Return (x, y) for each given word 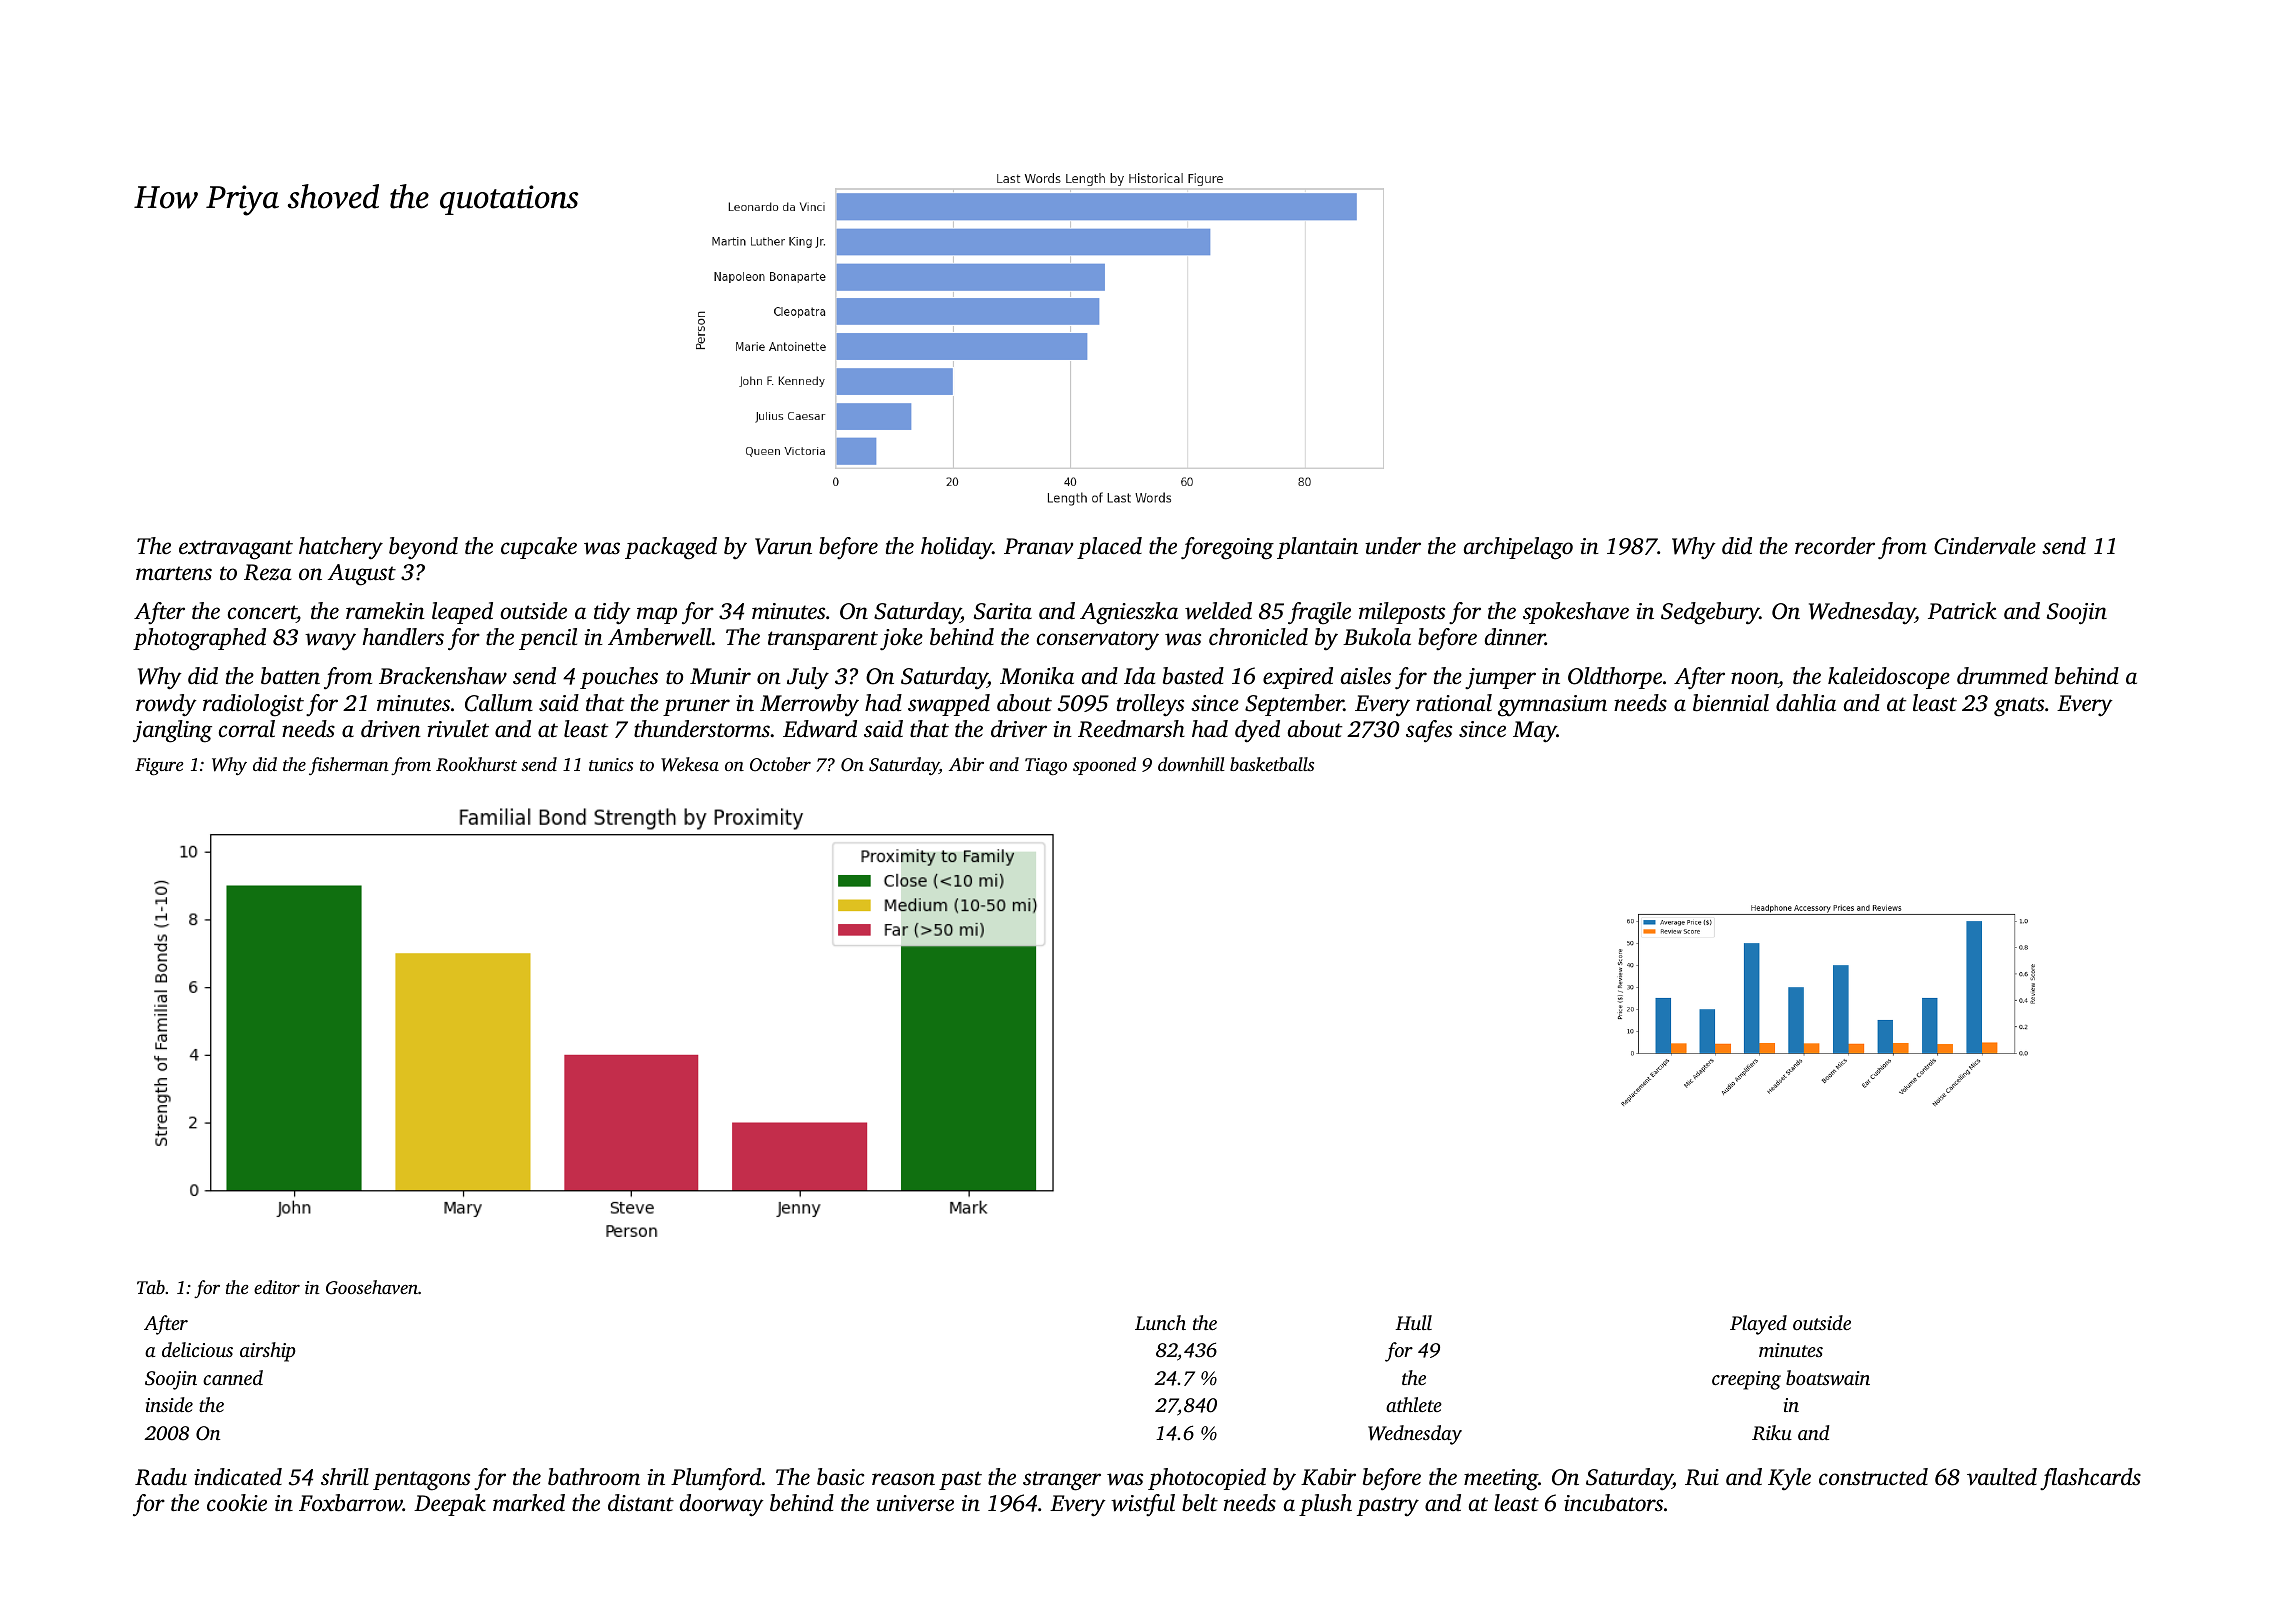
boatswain (1828, 1377)
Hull (1413, 1322)
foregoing (1227, 548)
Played (1758, 1325)
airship (268, 1352)
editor (277, 1287)
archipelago (1518, 548)
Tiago (1046, 767)
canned (233, 1377)
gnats (2019, 707)
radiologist (253, 705)
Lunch (1160, 1322)
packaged (671, 548)
